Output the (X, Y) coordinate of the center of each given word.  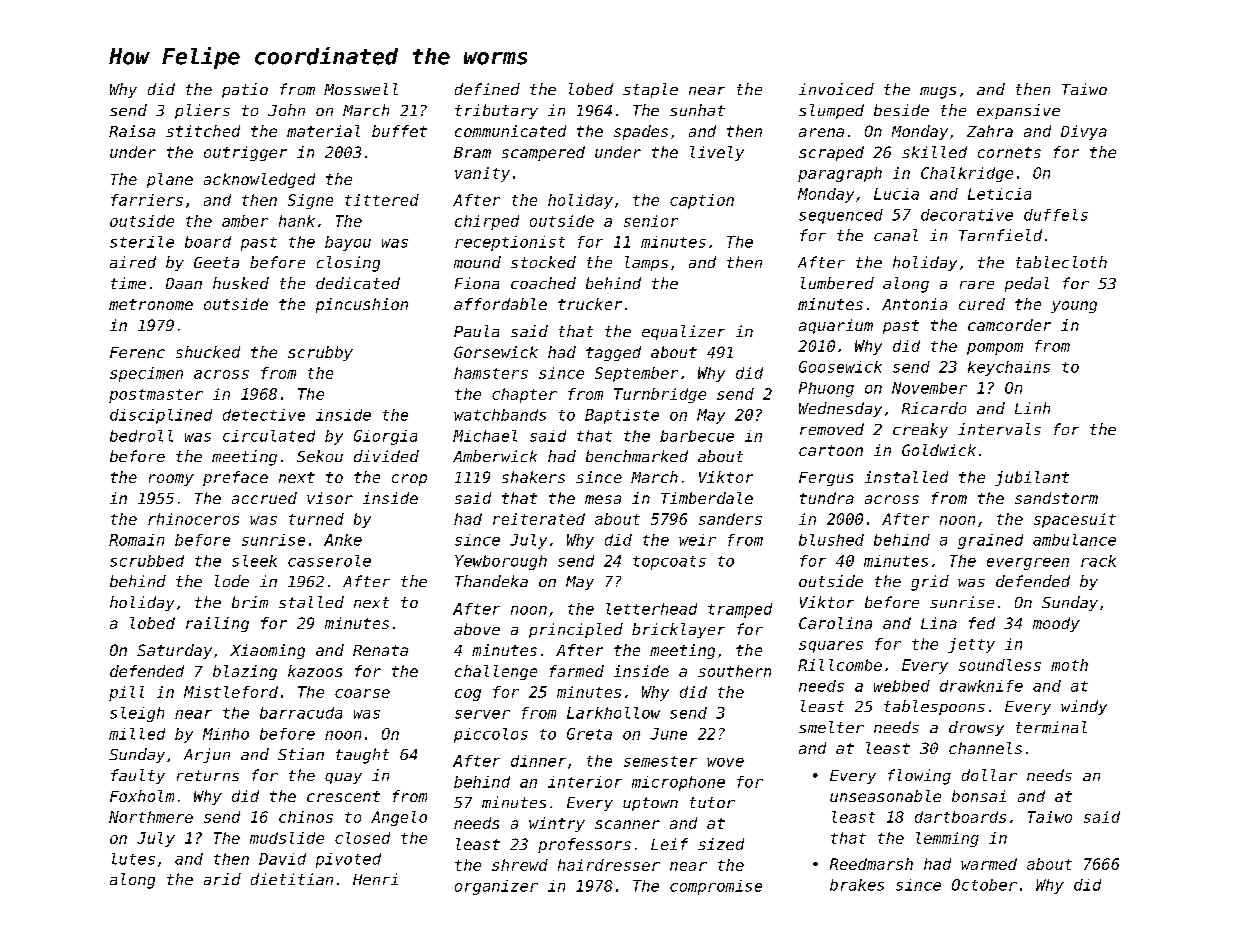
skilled (934, 152)
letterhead (651, 609)
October (984, 885)
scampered (543, 153)
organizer (496, 887)
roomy (171, 480)
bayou (348, 243)
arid (222, 879)
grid (930, 583)
